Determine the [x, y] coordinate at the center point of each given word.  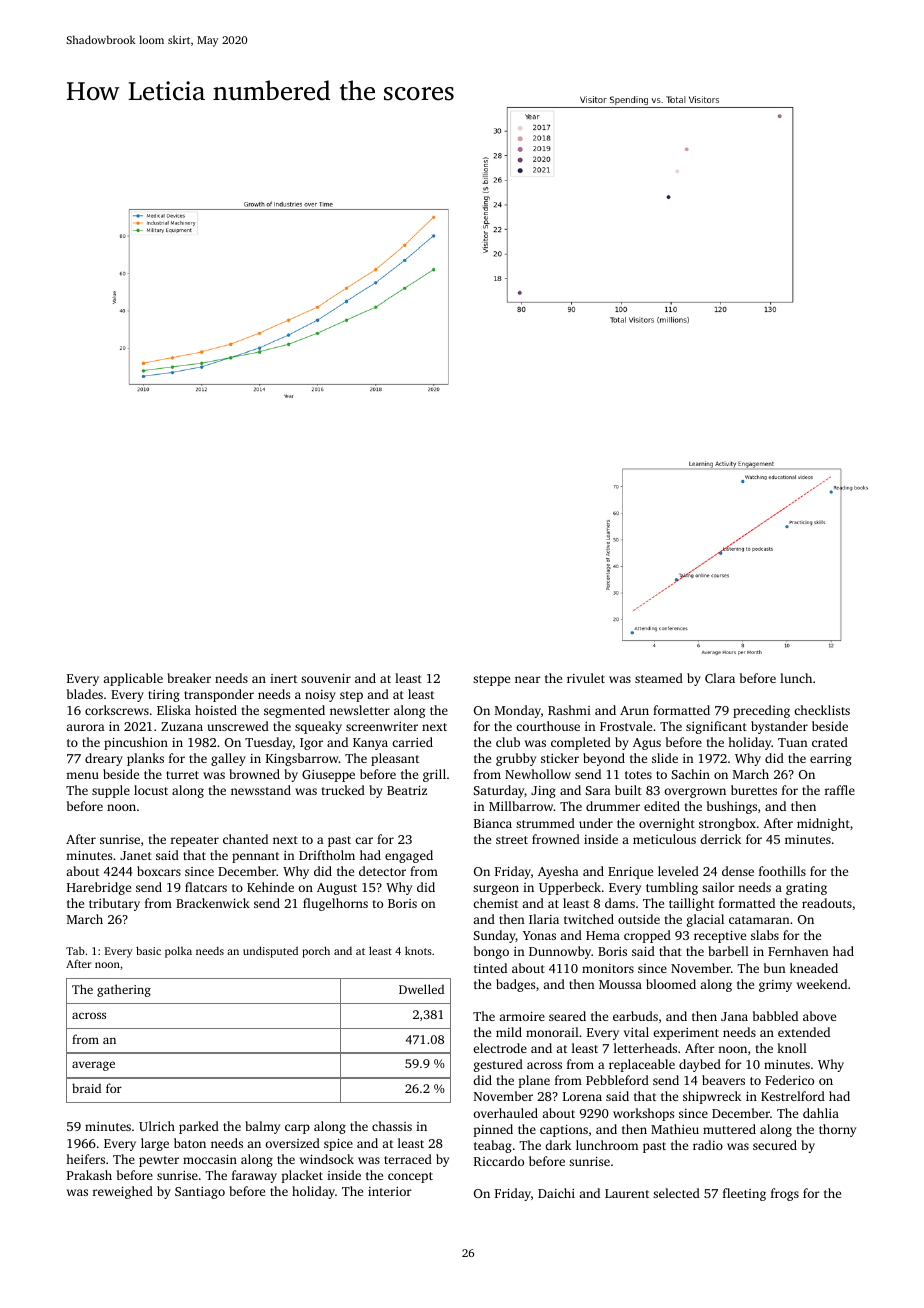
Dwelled [421, 989]
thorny [837, 1130]
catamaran [759, 920]
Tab [75, 951]
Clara [720, 678]
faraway [254, 1176]
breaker [189, 678]
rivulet [586, 678]
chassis [392, 1126]
